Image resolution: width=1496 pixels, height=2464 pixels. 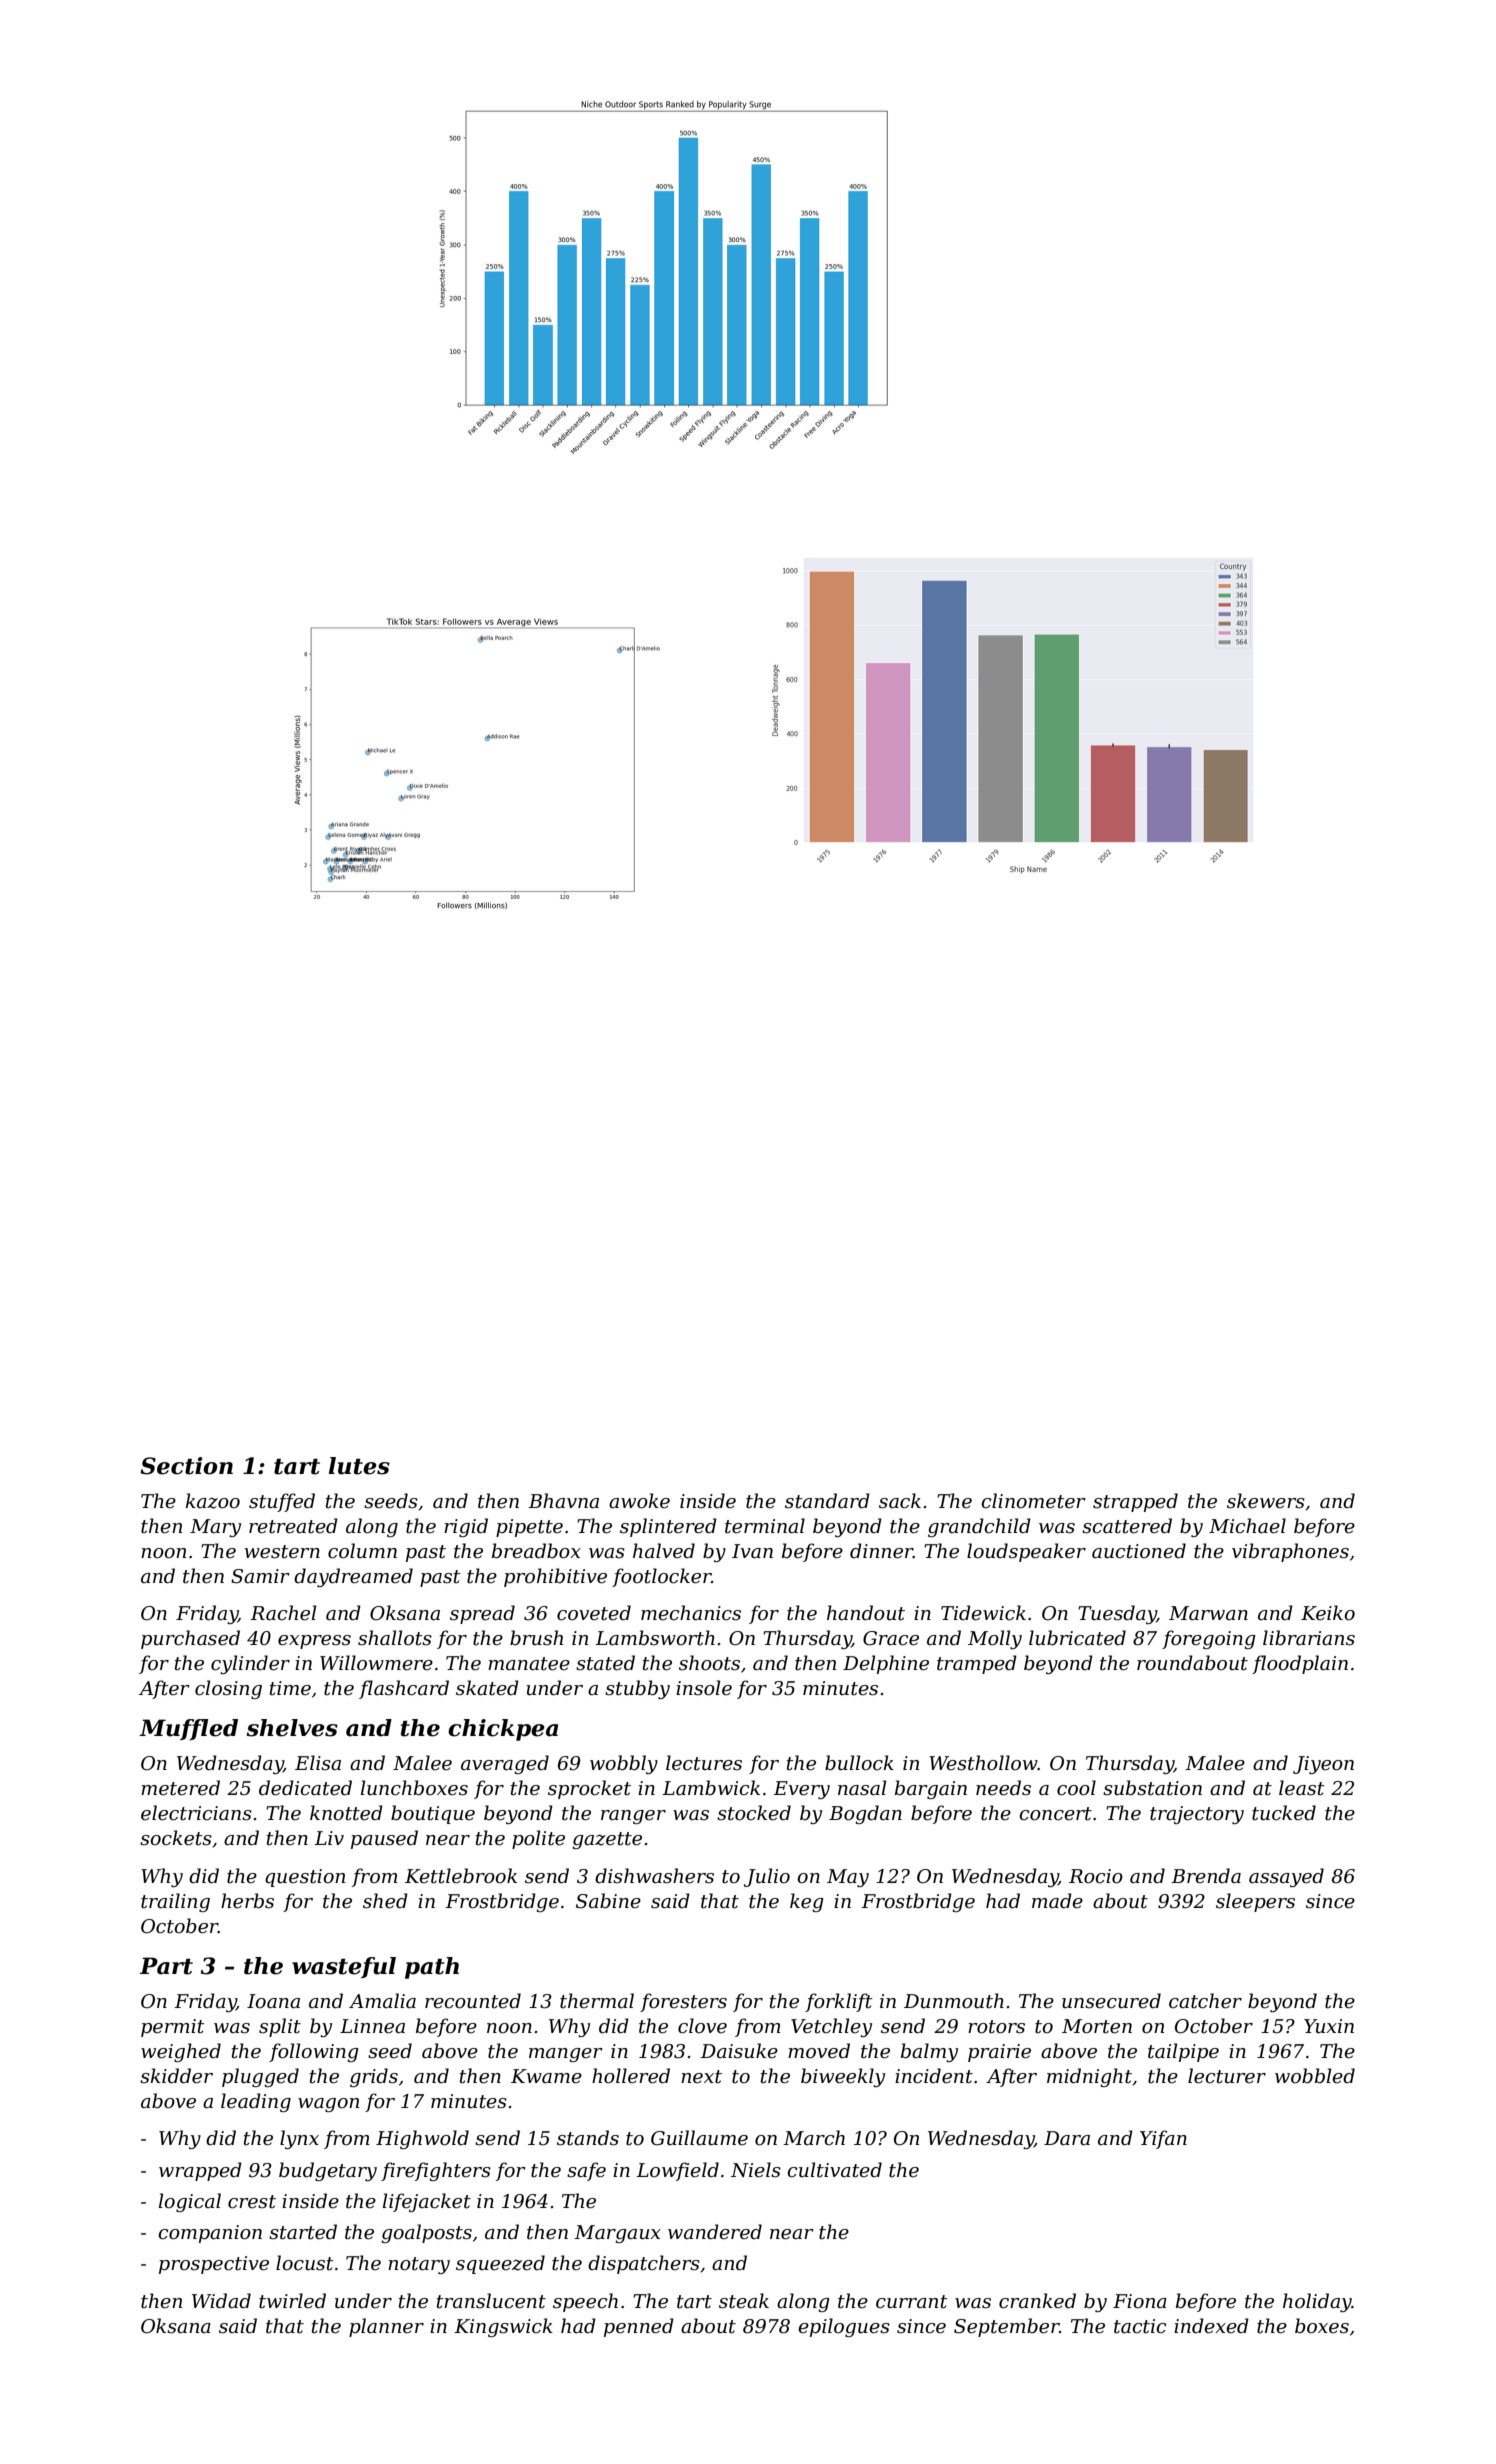 I want to click on strapped, so click(x=1135, y=1502).
